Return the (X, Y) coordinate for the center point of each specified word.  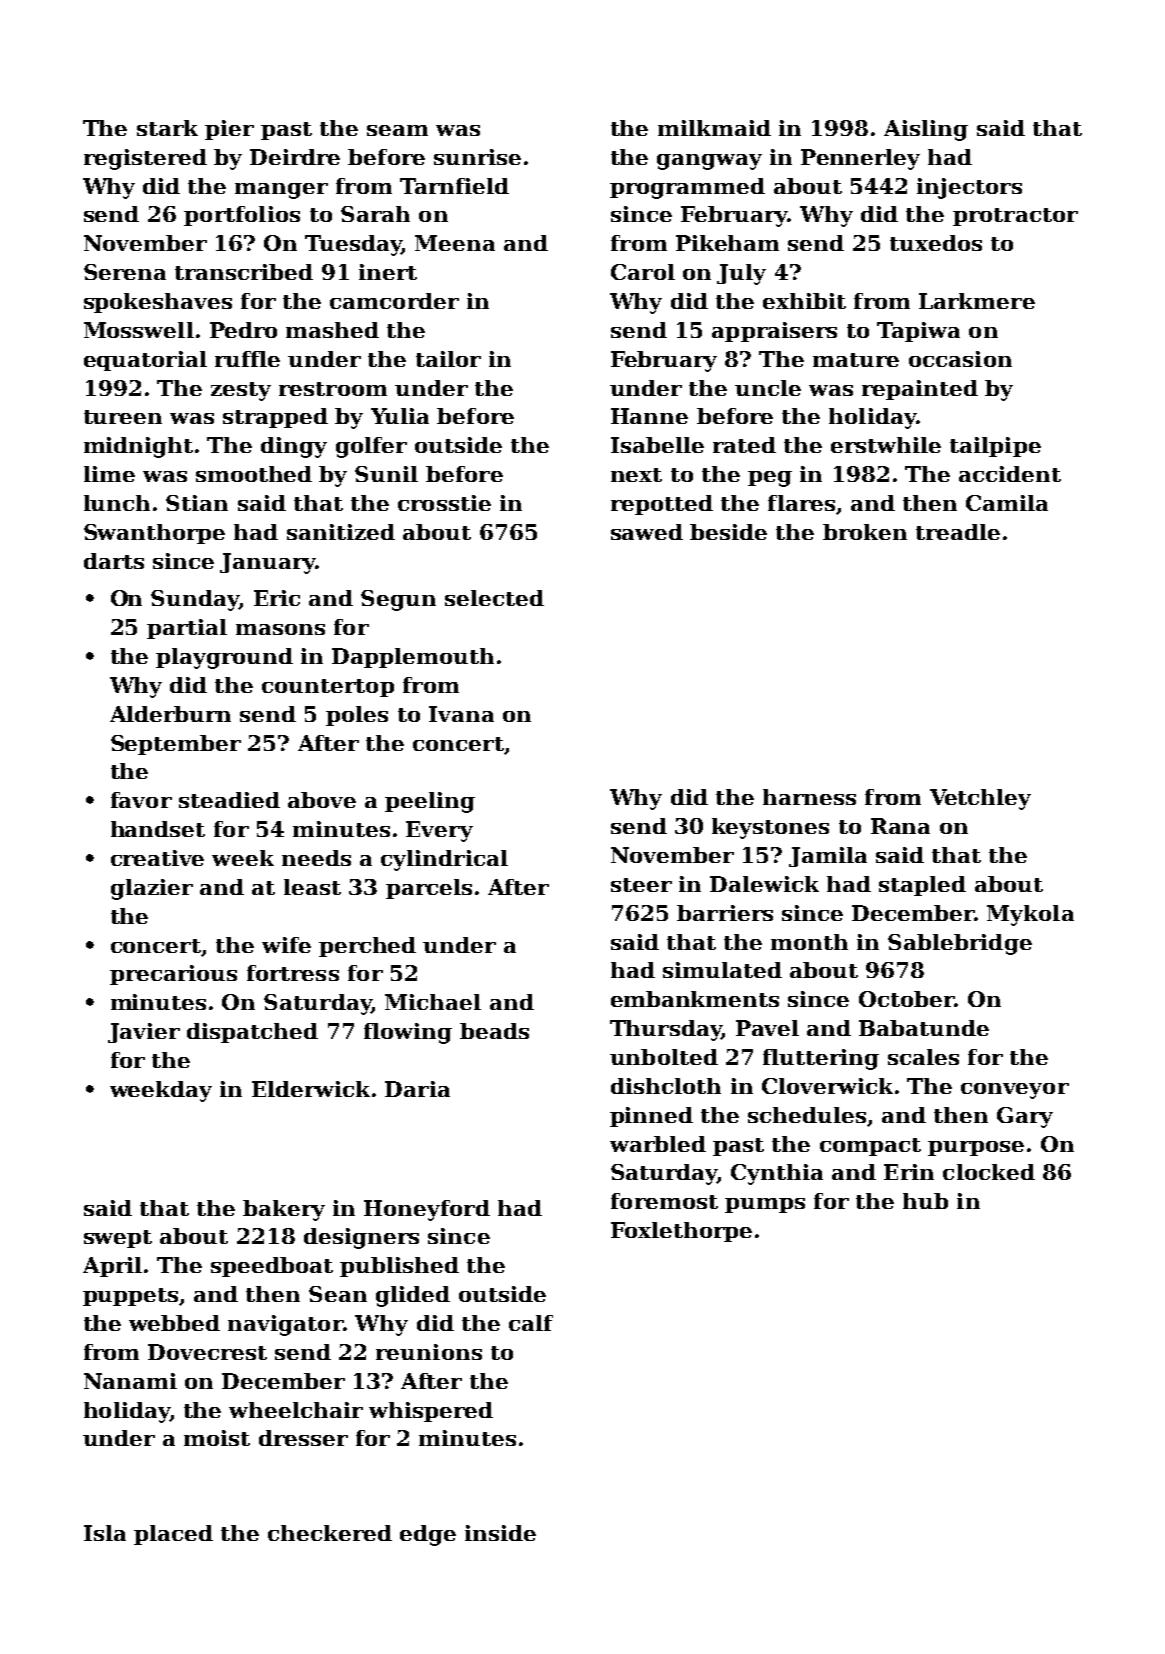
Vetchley (980, 799)
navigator (285, 1325)
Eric (277, 598)
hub (925, 1201)
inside (500, 1533)
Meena (455, 243)
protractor (1015, 217)
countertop (328, 688)
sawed (647, 532)
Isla (105, 1533)
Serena (125, 272)
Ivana (461, 714)
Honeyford (427, 1210)
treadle (958, 532)
